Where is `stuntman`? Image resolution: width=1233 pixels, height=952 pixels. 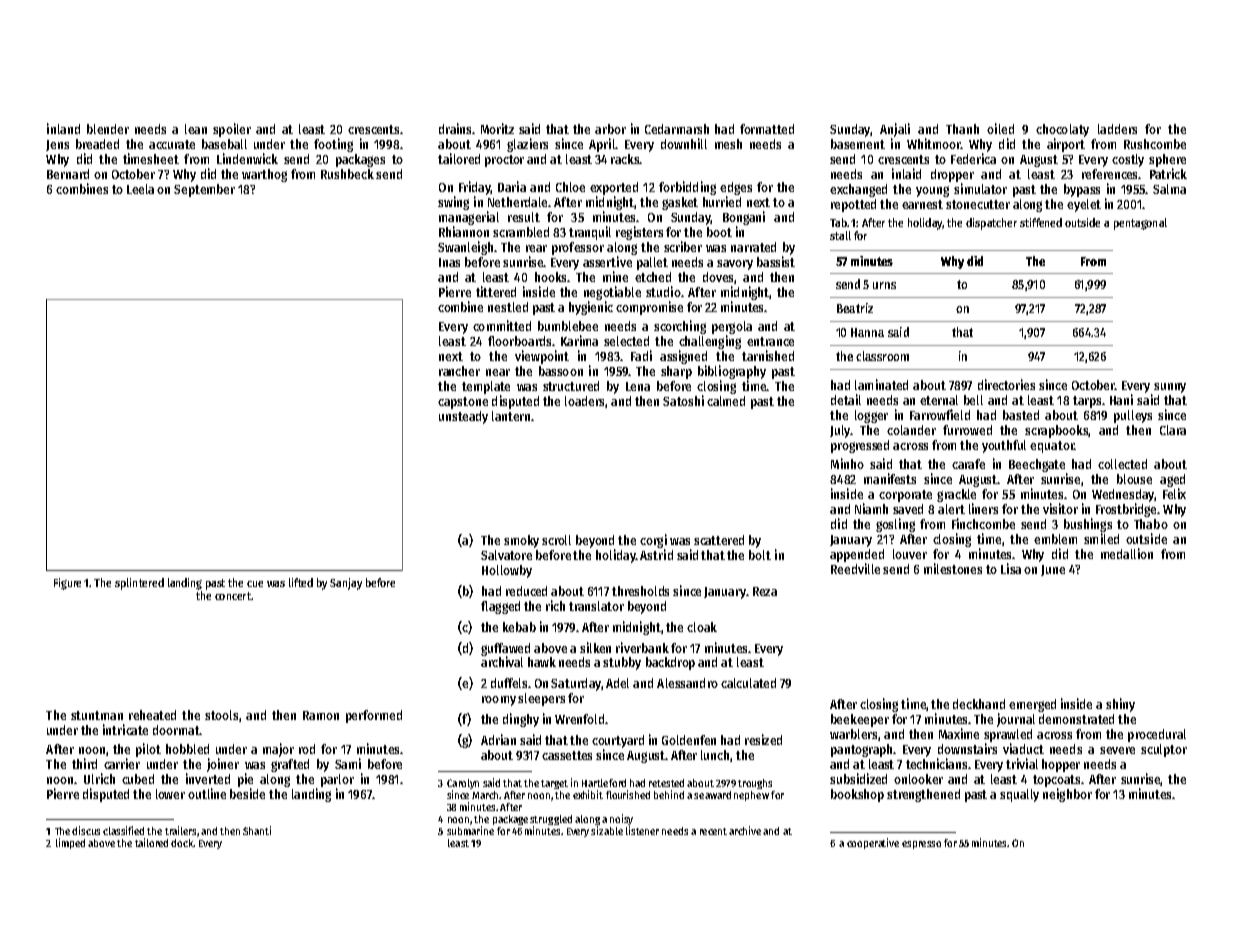 stuntman is located at coordinates (97, 715).
